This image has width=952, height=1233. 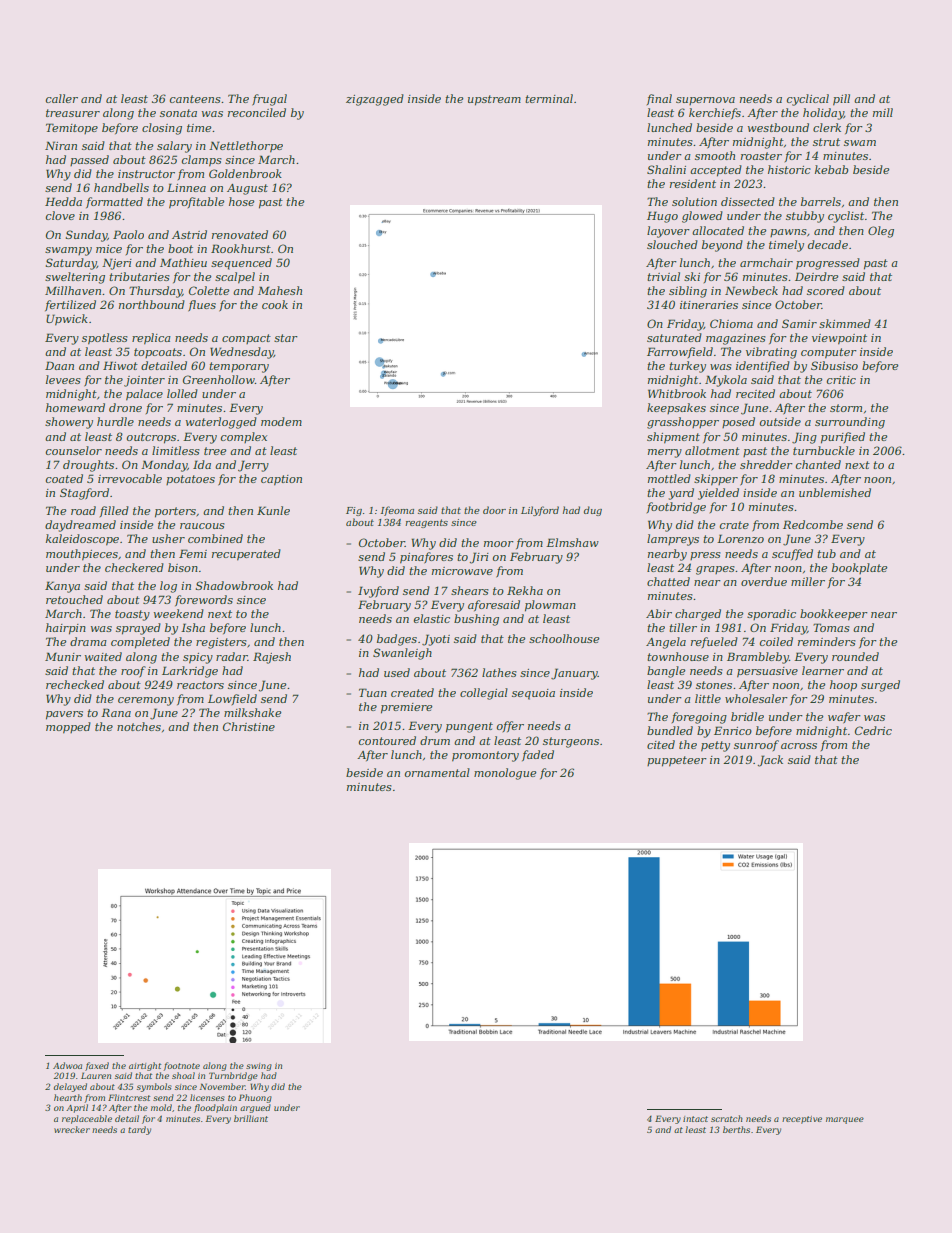 I want to click on Jack, so click(x=770, y=761).
